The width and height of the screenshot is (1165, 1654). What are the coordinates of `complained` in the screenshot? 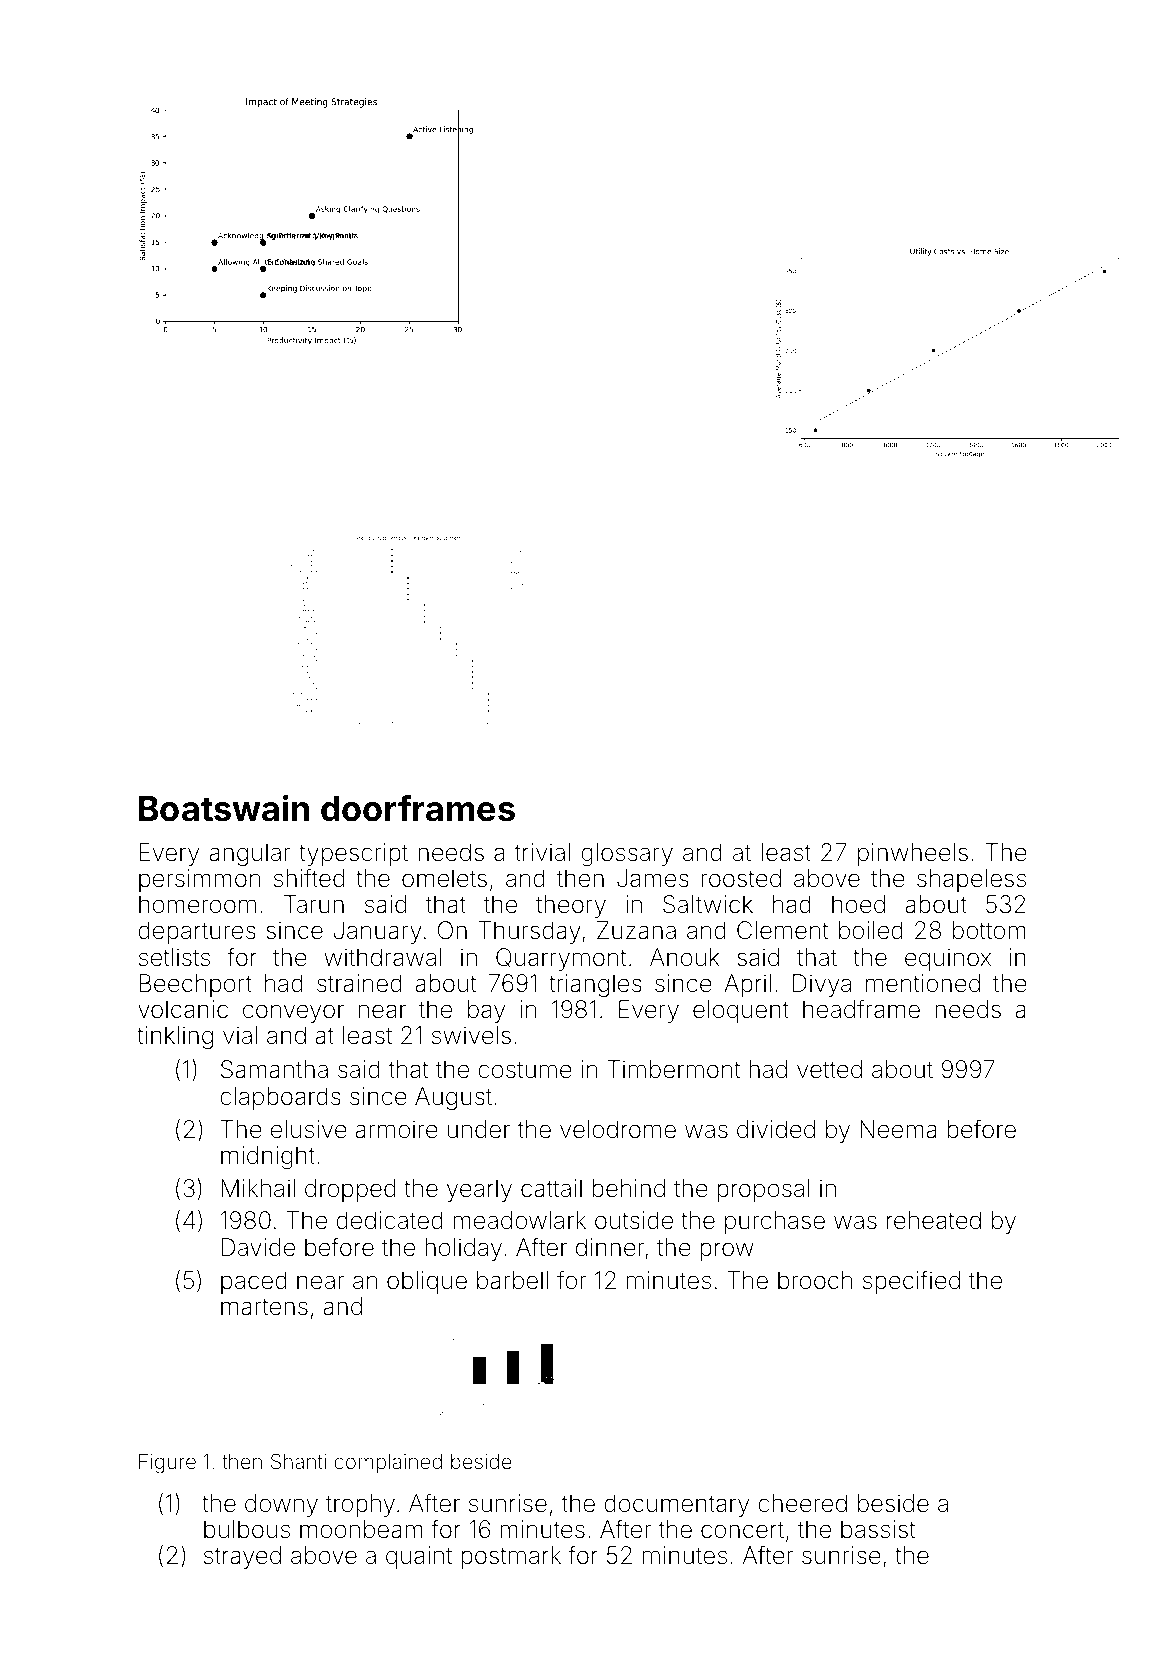 It's located at (388, 1463).
